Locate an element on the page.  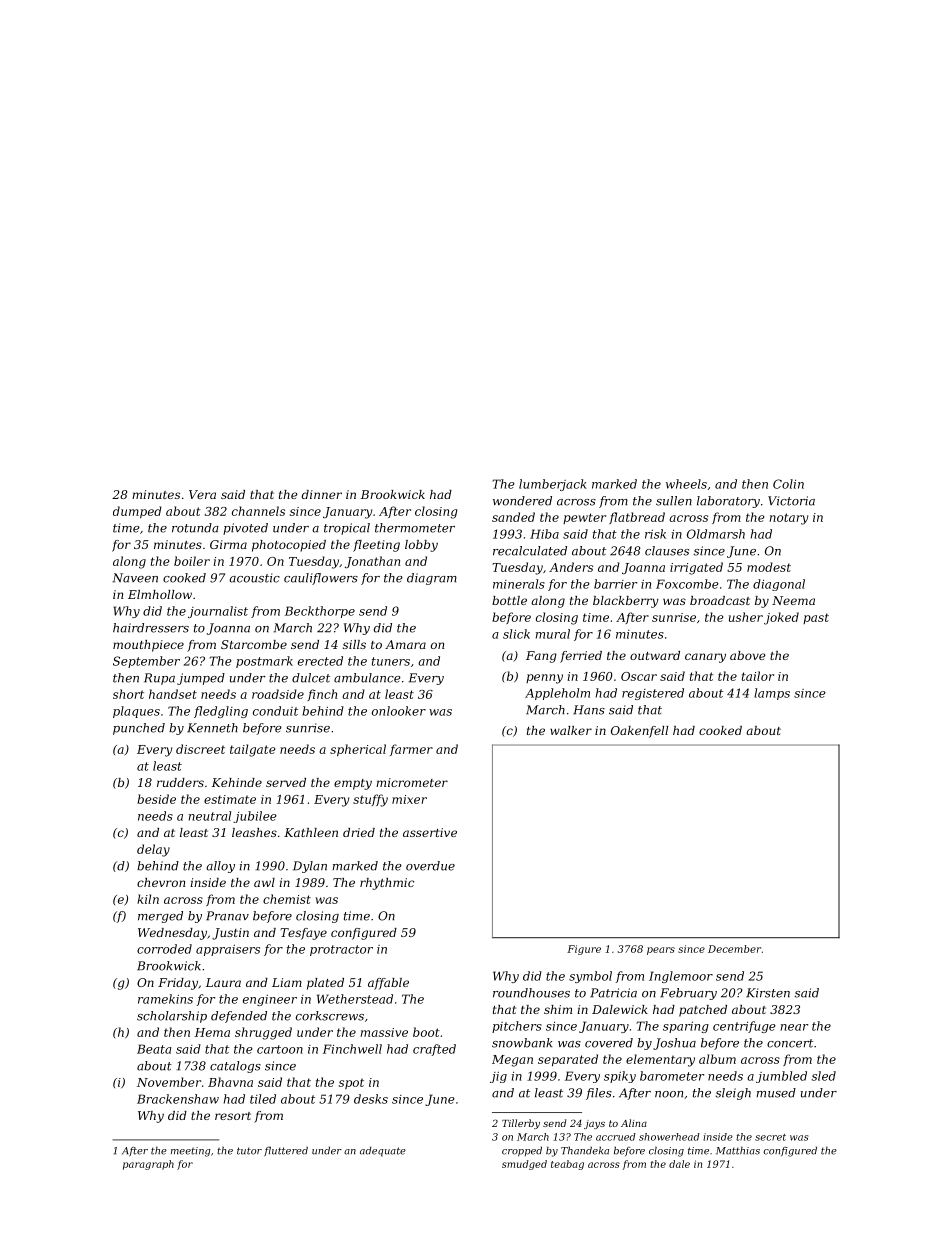
Colin is located at coordinates (788, 484).
